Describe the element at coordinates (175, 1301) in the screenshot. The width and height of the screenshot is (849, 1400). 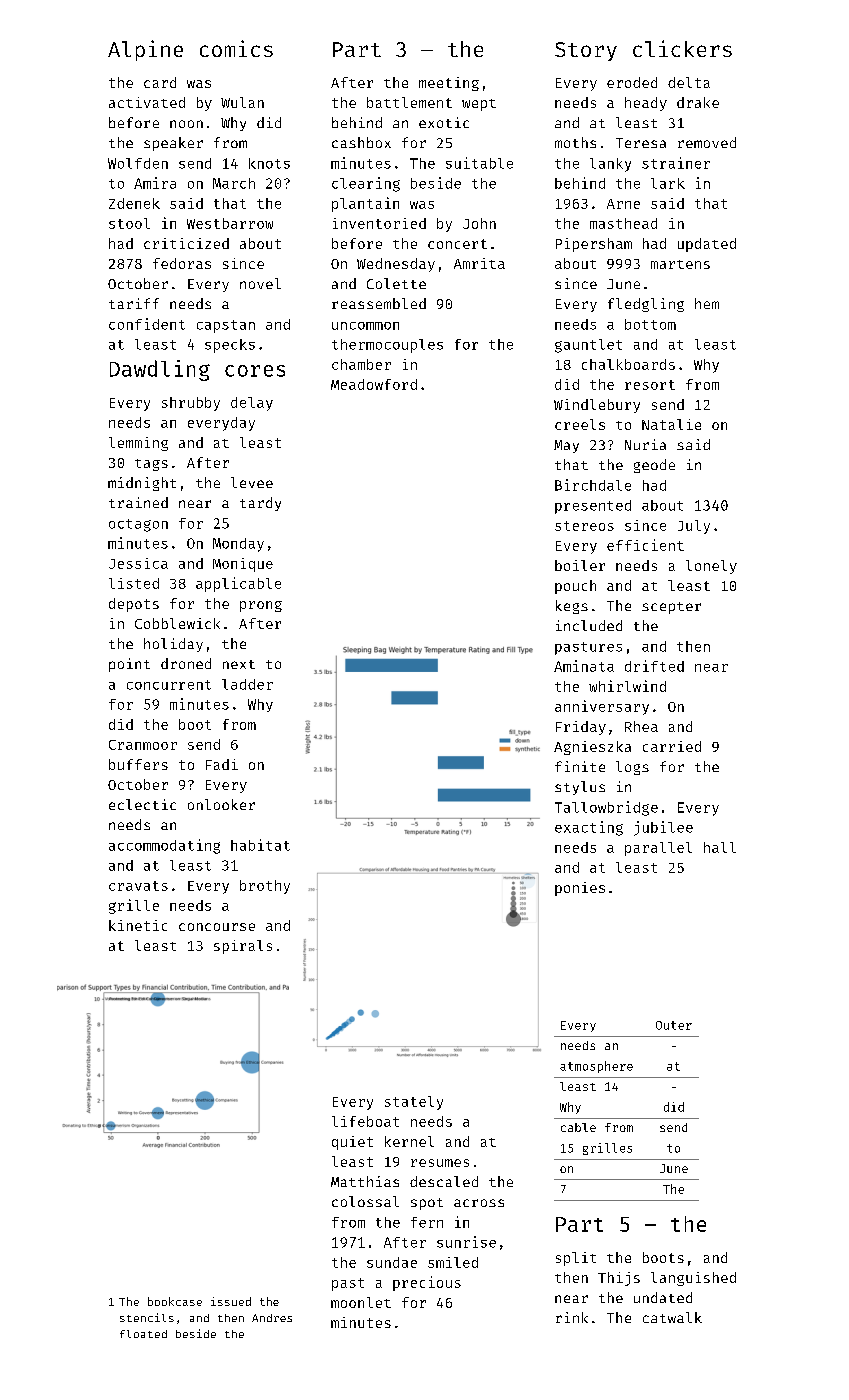
I see `bookcase` at that location.
